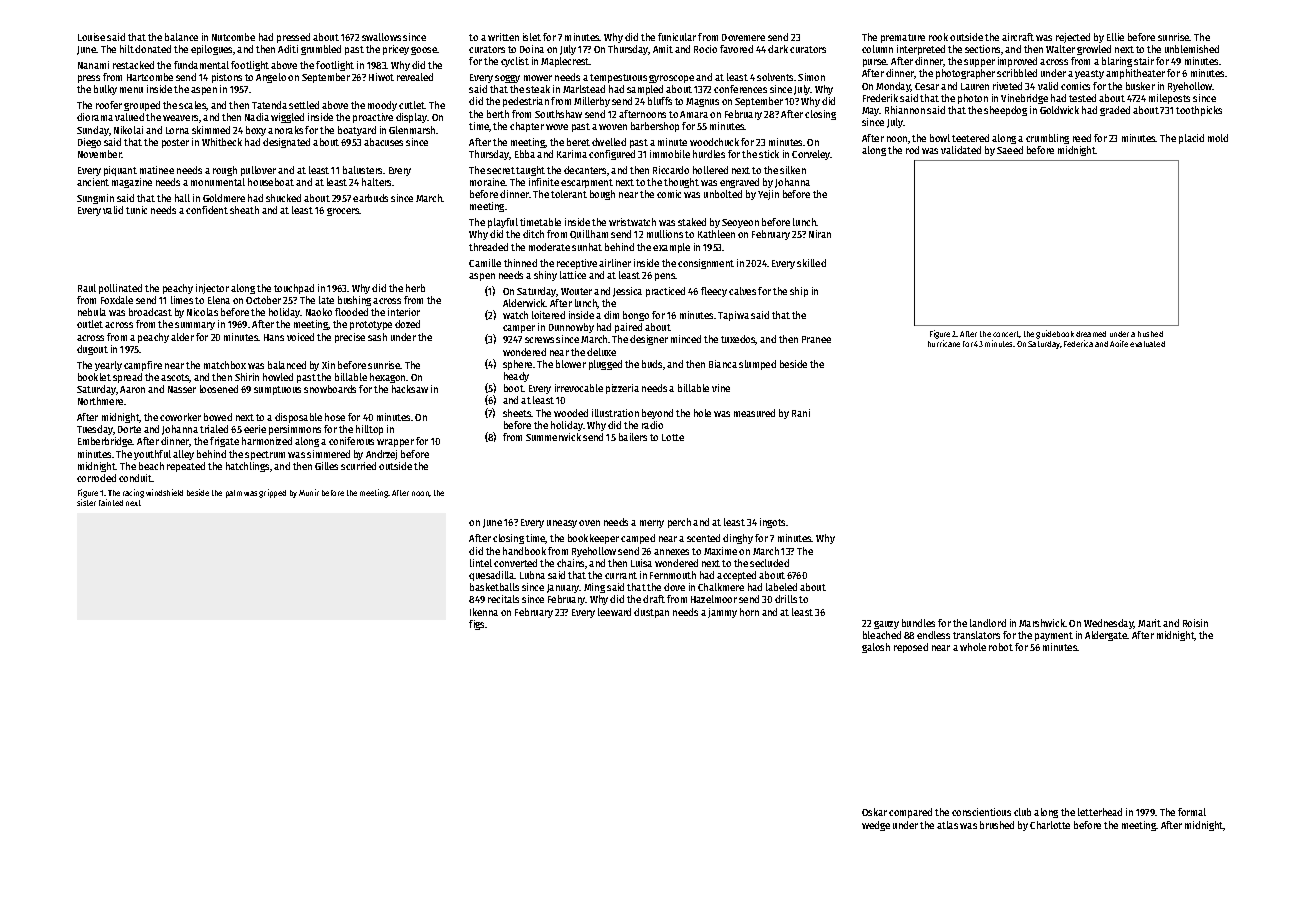  Describe the element at coordinates (944, 343) in the screenshot. I see `hurricane` at that location.
